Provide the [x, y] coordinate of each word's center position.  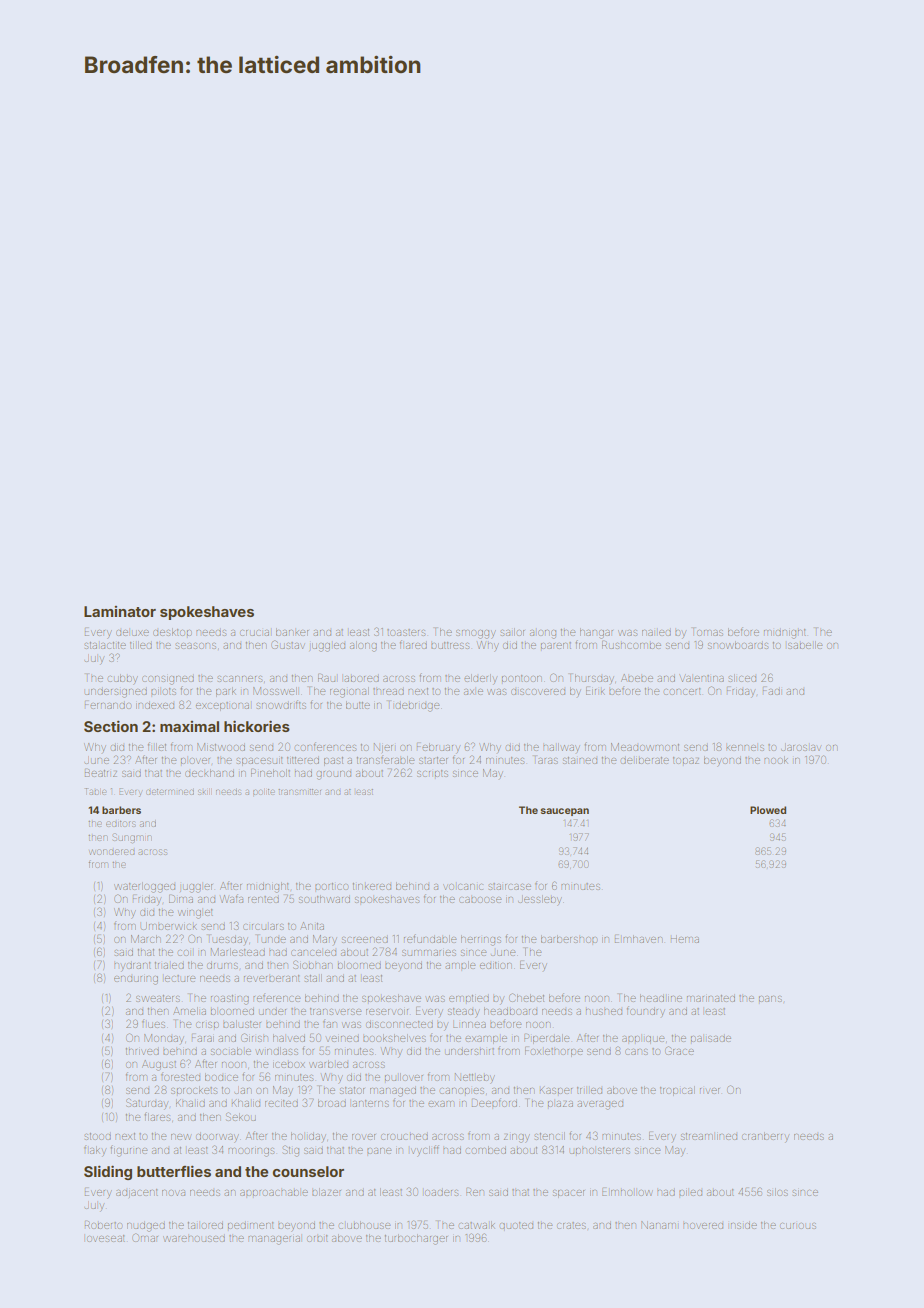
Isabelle [805, 645]
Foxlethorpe [554, 1052]
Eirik [595, 691]
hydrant [132, 966]
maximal [189, 726]
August [159, 1065]
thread [388, 691]
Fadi [771, 692]
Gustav [288, 644]
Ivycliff [425, 1151]
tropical [677, 1091]
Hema [685, 939]
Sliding [108, 1172]
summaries [429, 953]
